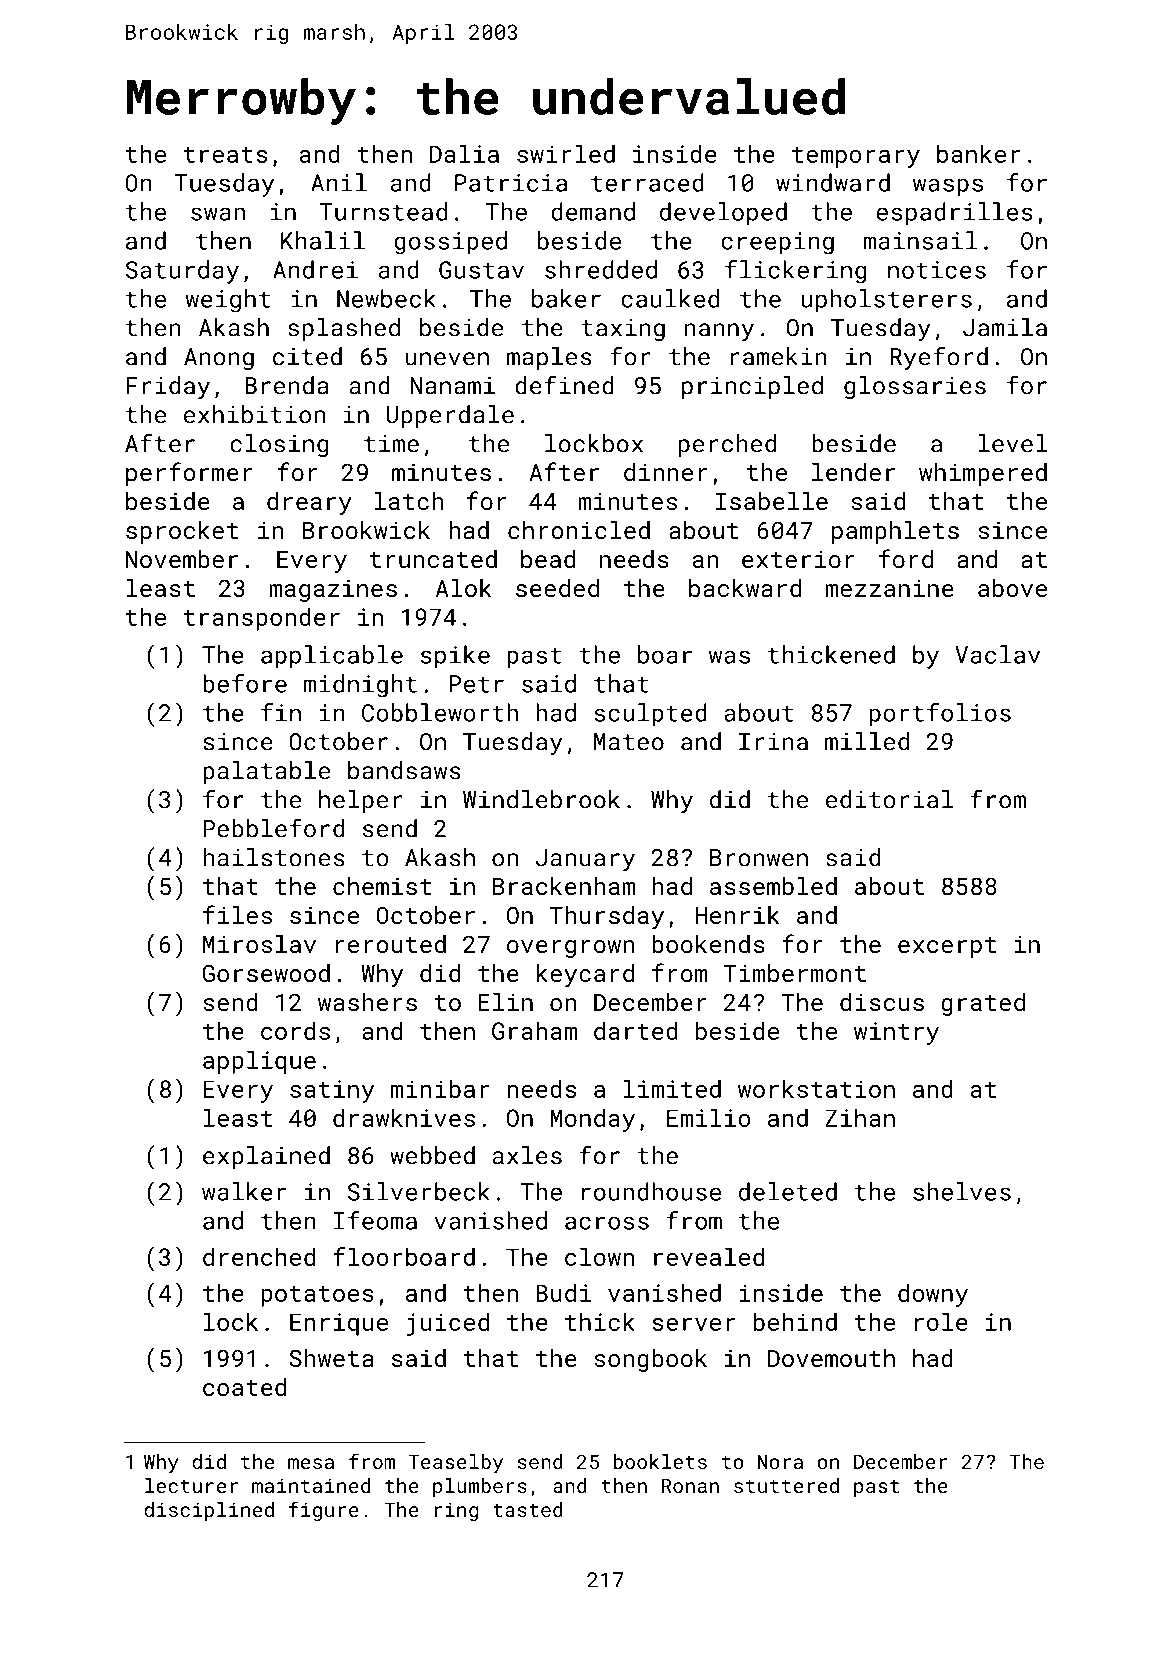 The image size is (1173, 1658). I want to click on Graham, so click(534, 1030).
